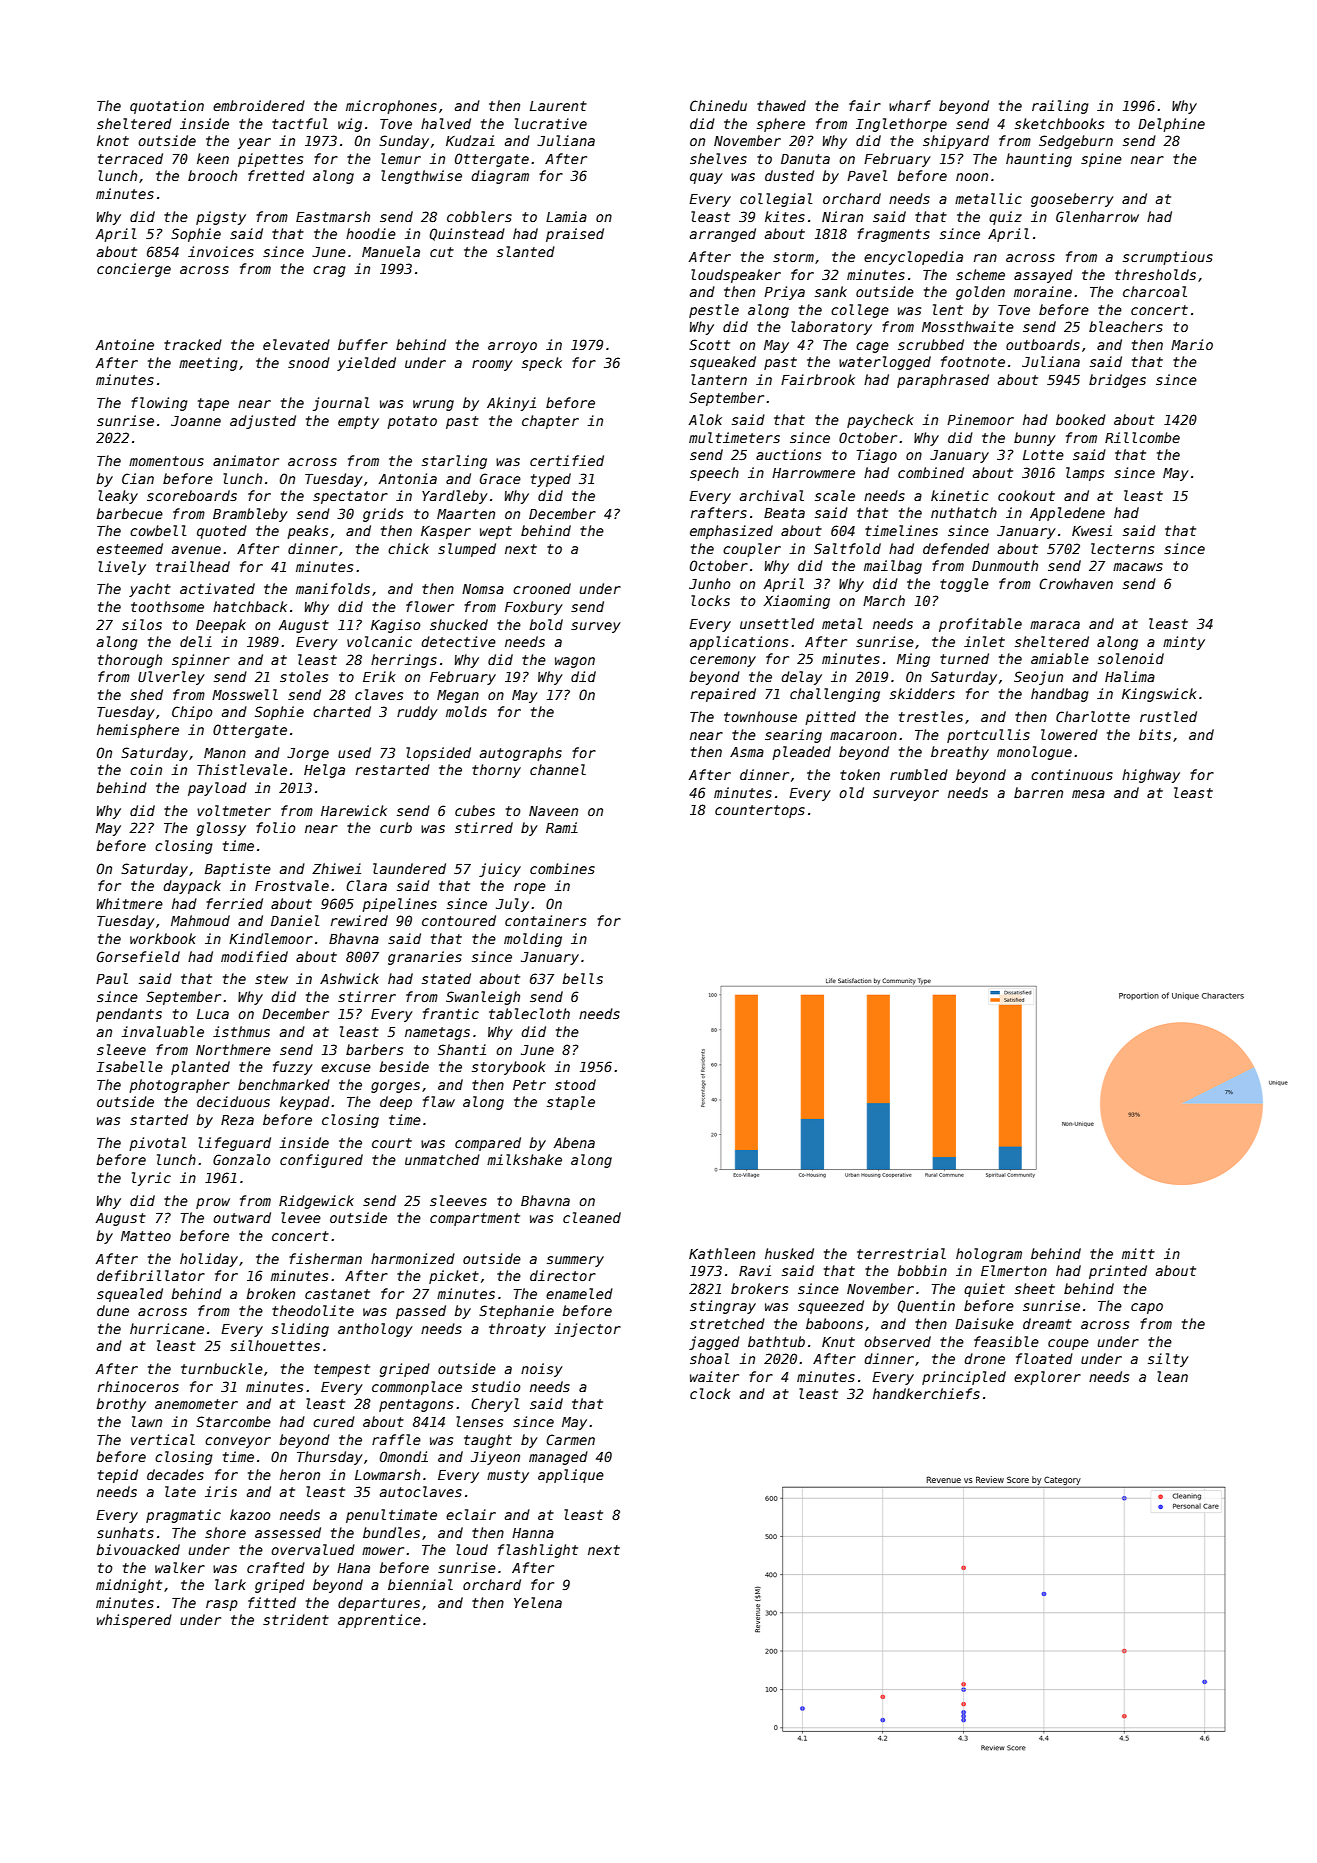 This document has width=1317, height=1863. I want to click on stingray, so click(723, 1307).
